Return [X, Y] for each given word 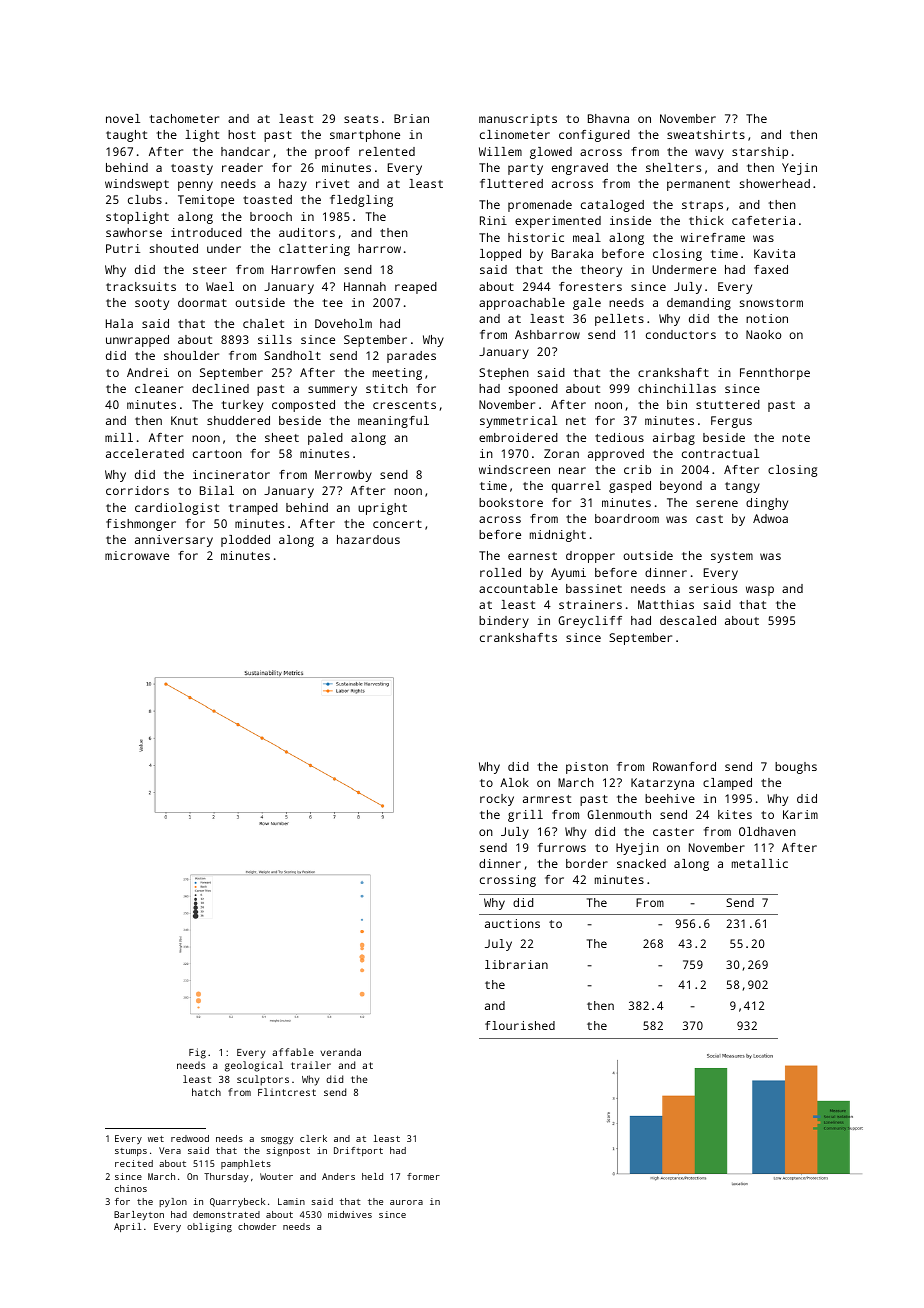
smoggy [277, 1140]
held [372, 1176]
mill [119, 437]
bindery [504, 622]
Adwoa [770, 518]
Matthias [666, 604]
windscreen [514, 469]
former [423, 1176]
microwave [137, 555]
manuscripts [518, 120]
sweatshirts [706, 134]
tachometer [184, 118]
